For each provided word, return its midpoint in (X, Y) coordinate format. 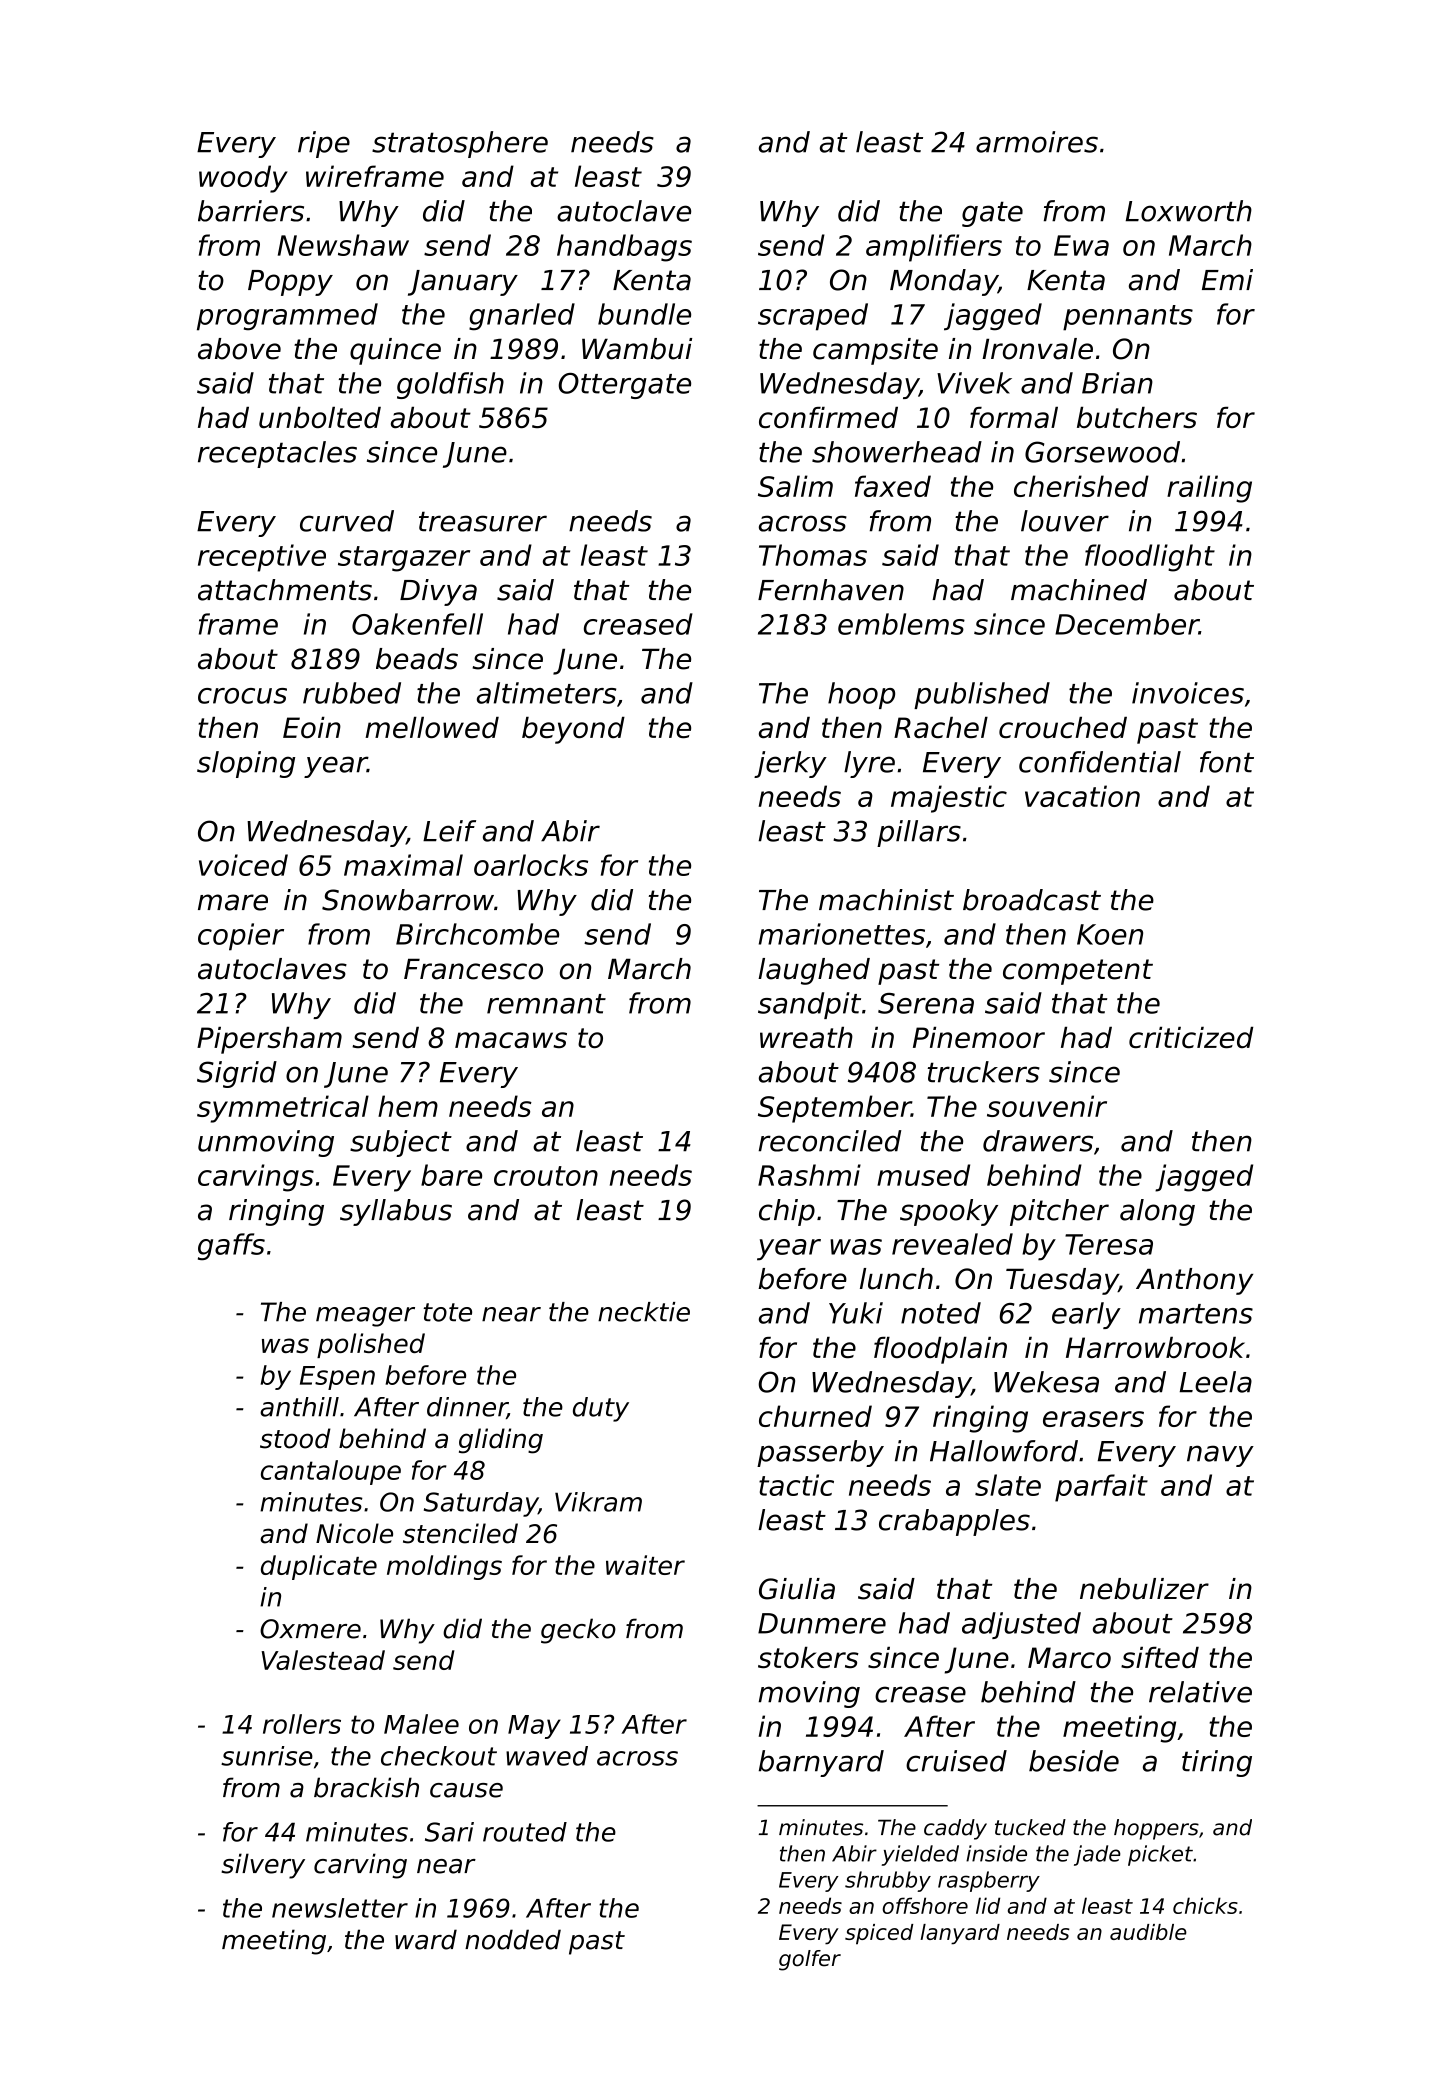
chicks (1205, 1905)
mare (233, 902)
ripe (324, 144)
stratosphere (460, 144)
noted (941, 1313)
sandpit (809, 1005)
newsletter (340, 1908)
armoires (1037, 142)
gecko (578, 1631)
